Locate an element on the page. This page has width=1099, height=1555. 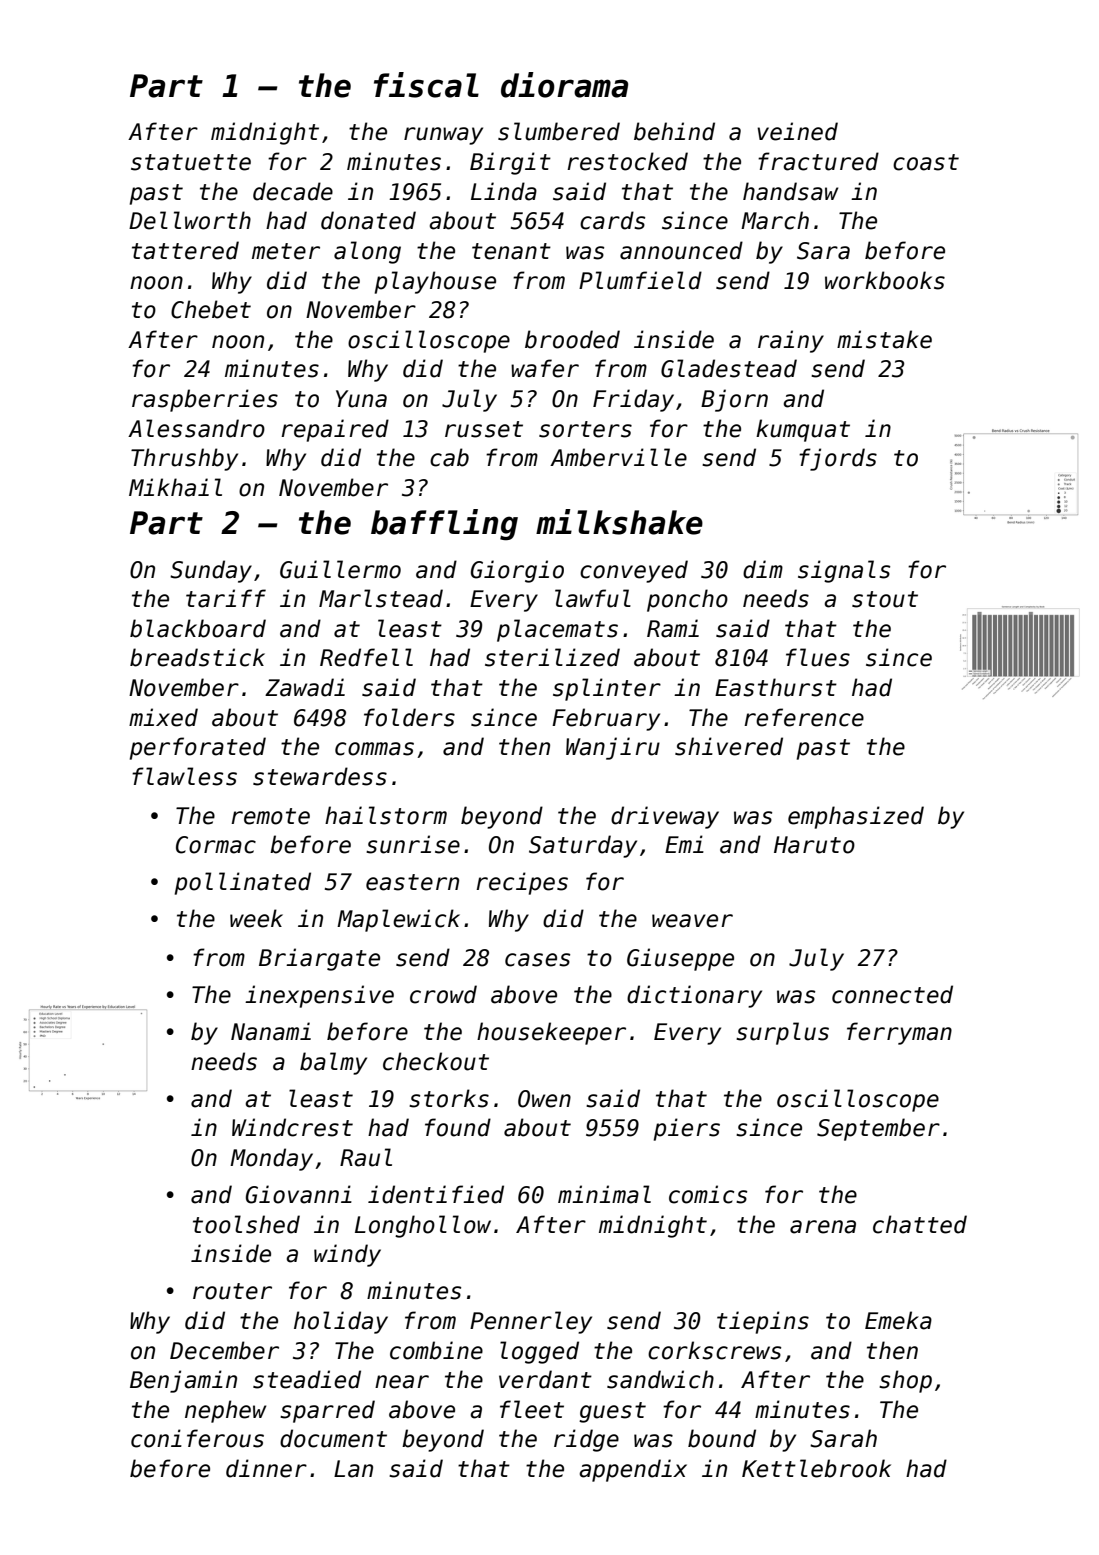
Lan is located at coordinates (353, 1469).
